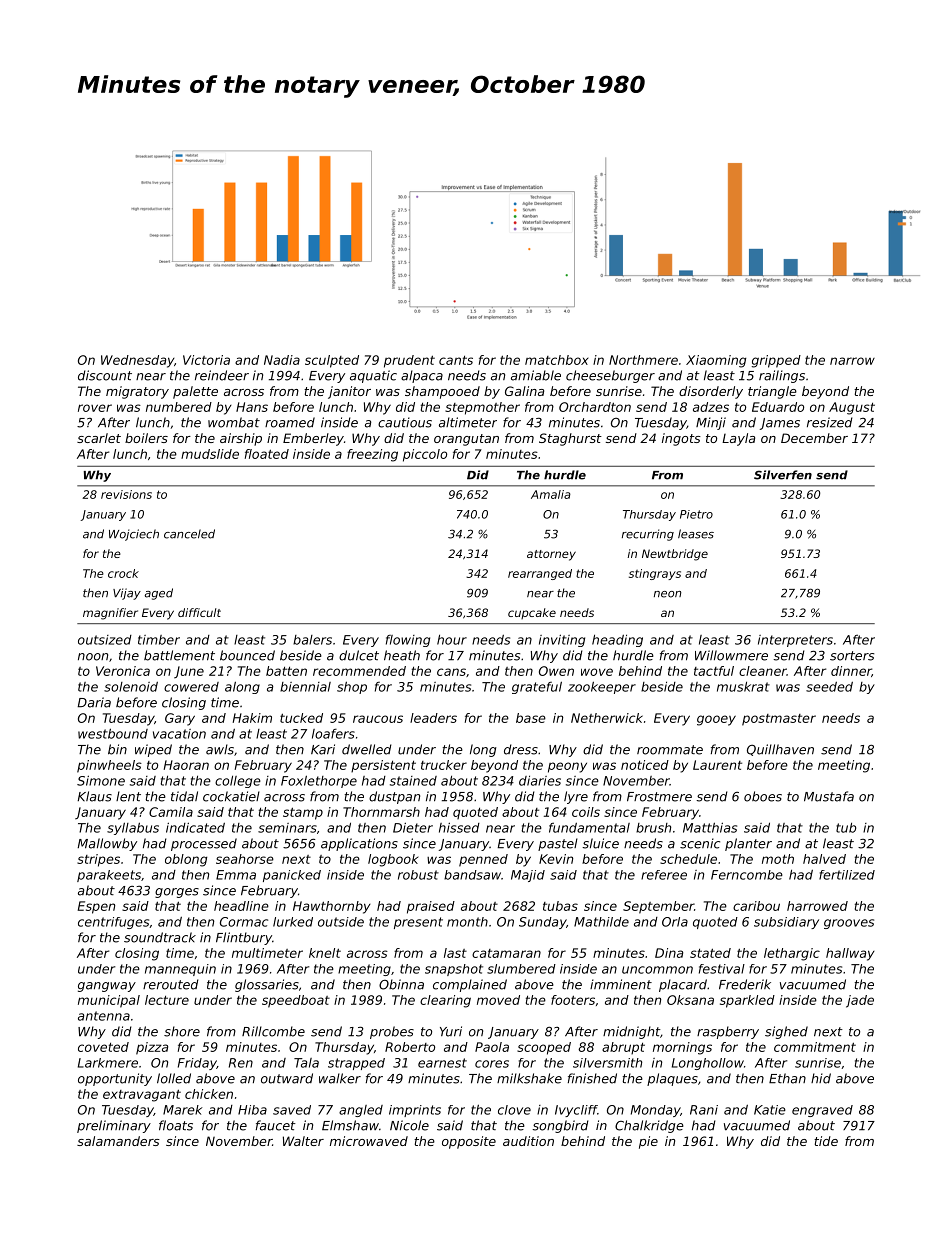  Describe the element at coordinates (372, 455) in the screenshot. I see `freezing` at that location.
